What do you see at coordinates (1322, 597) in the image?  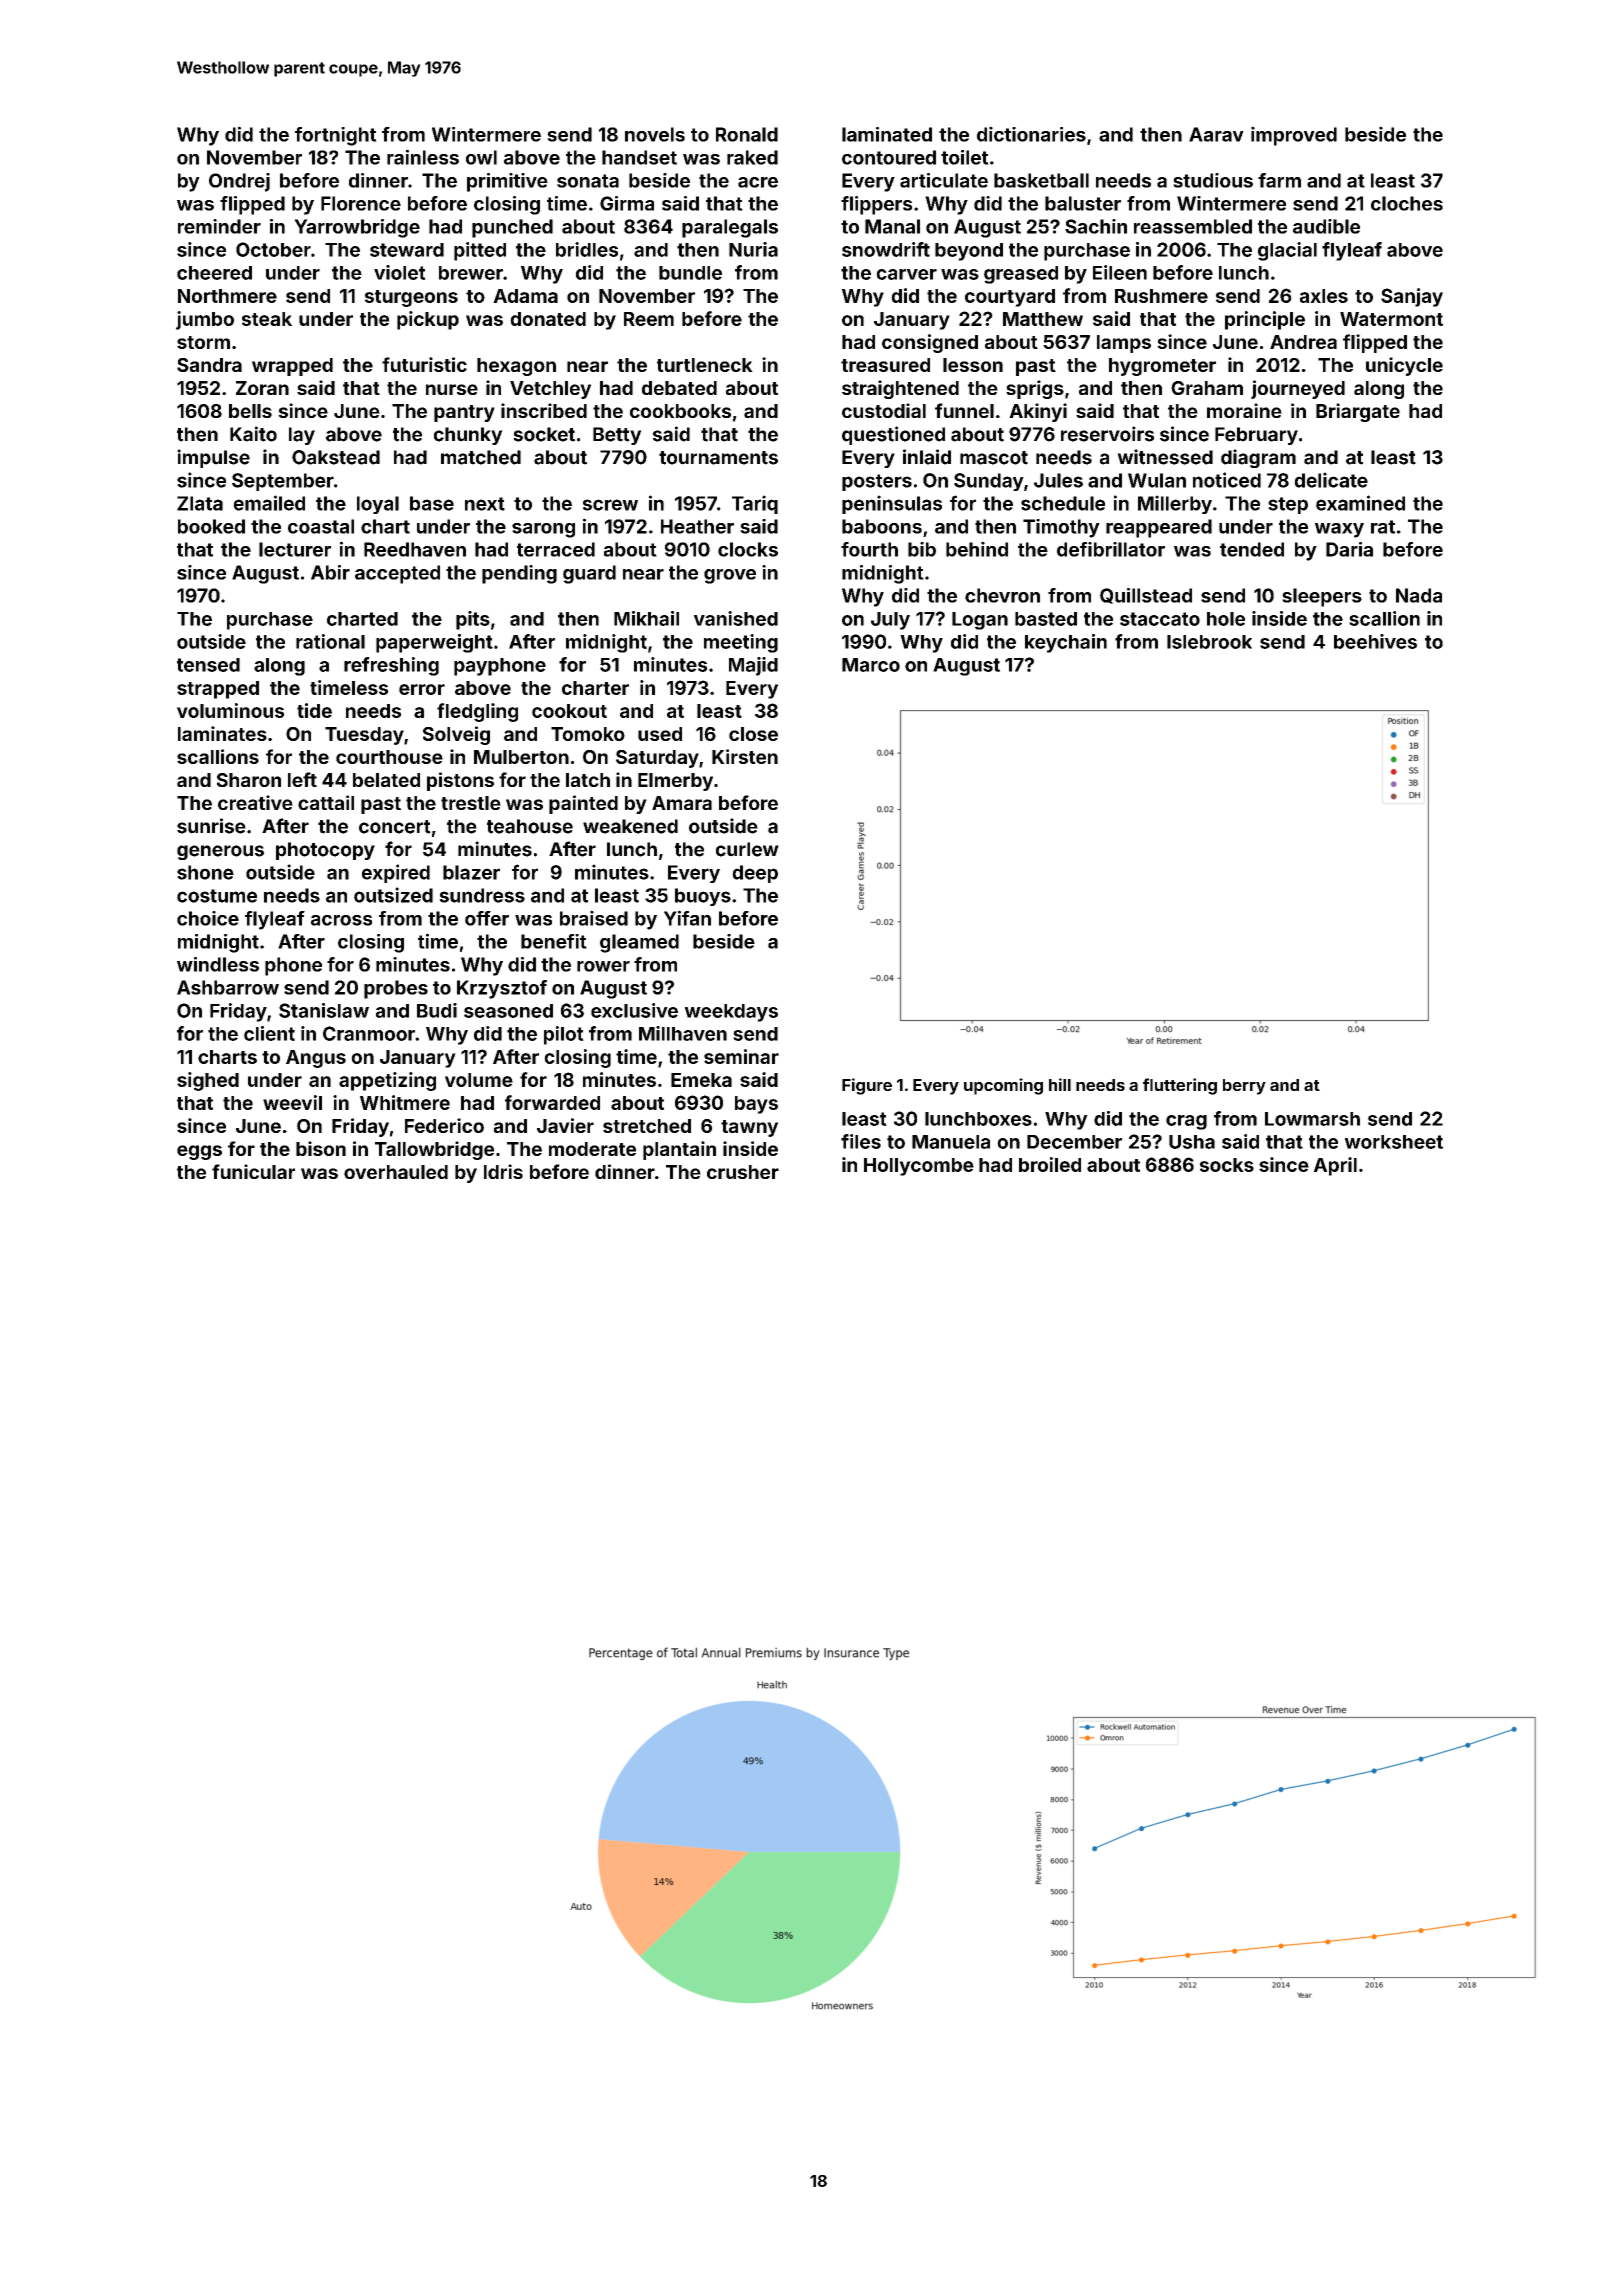 I see `sleepers` at bounding box center [1322, 597].
